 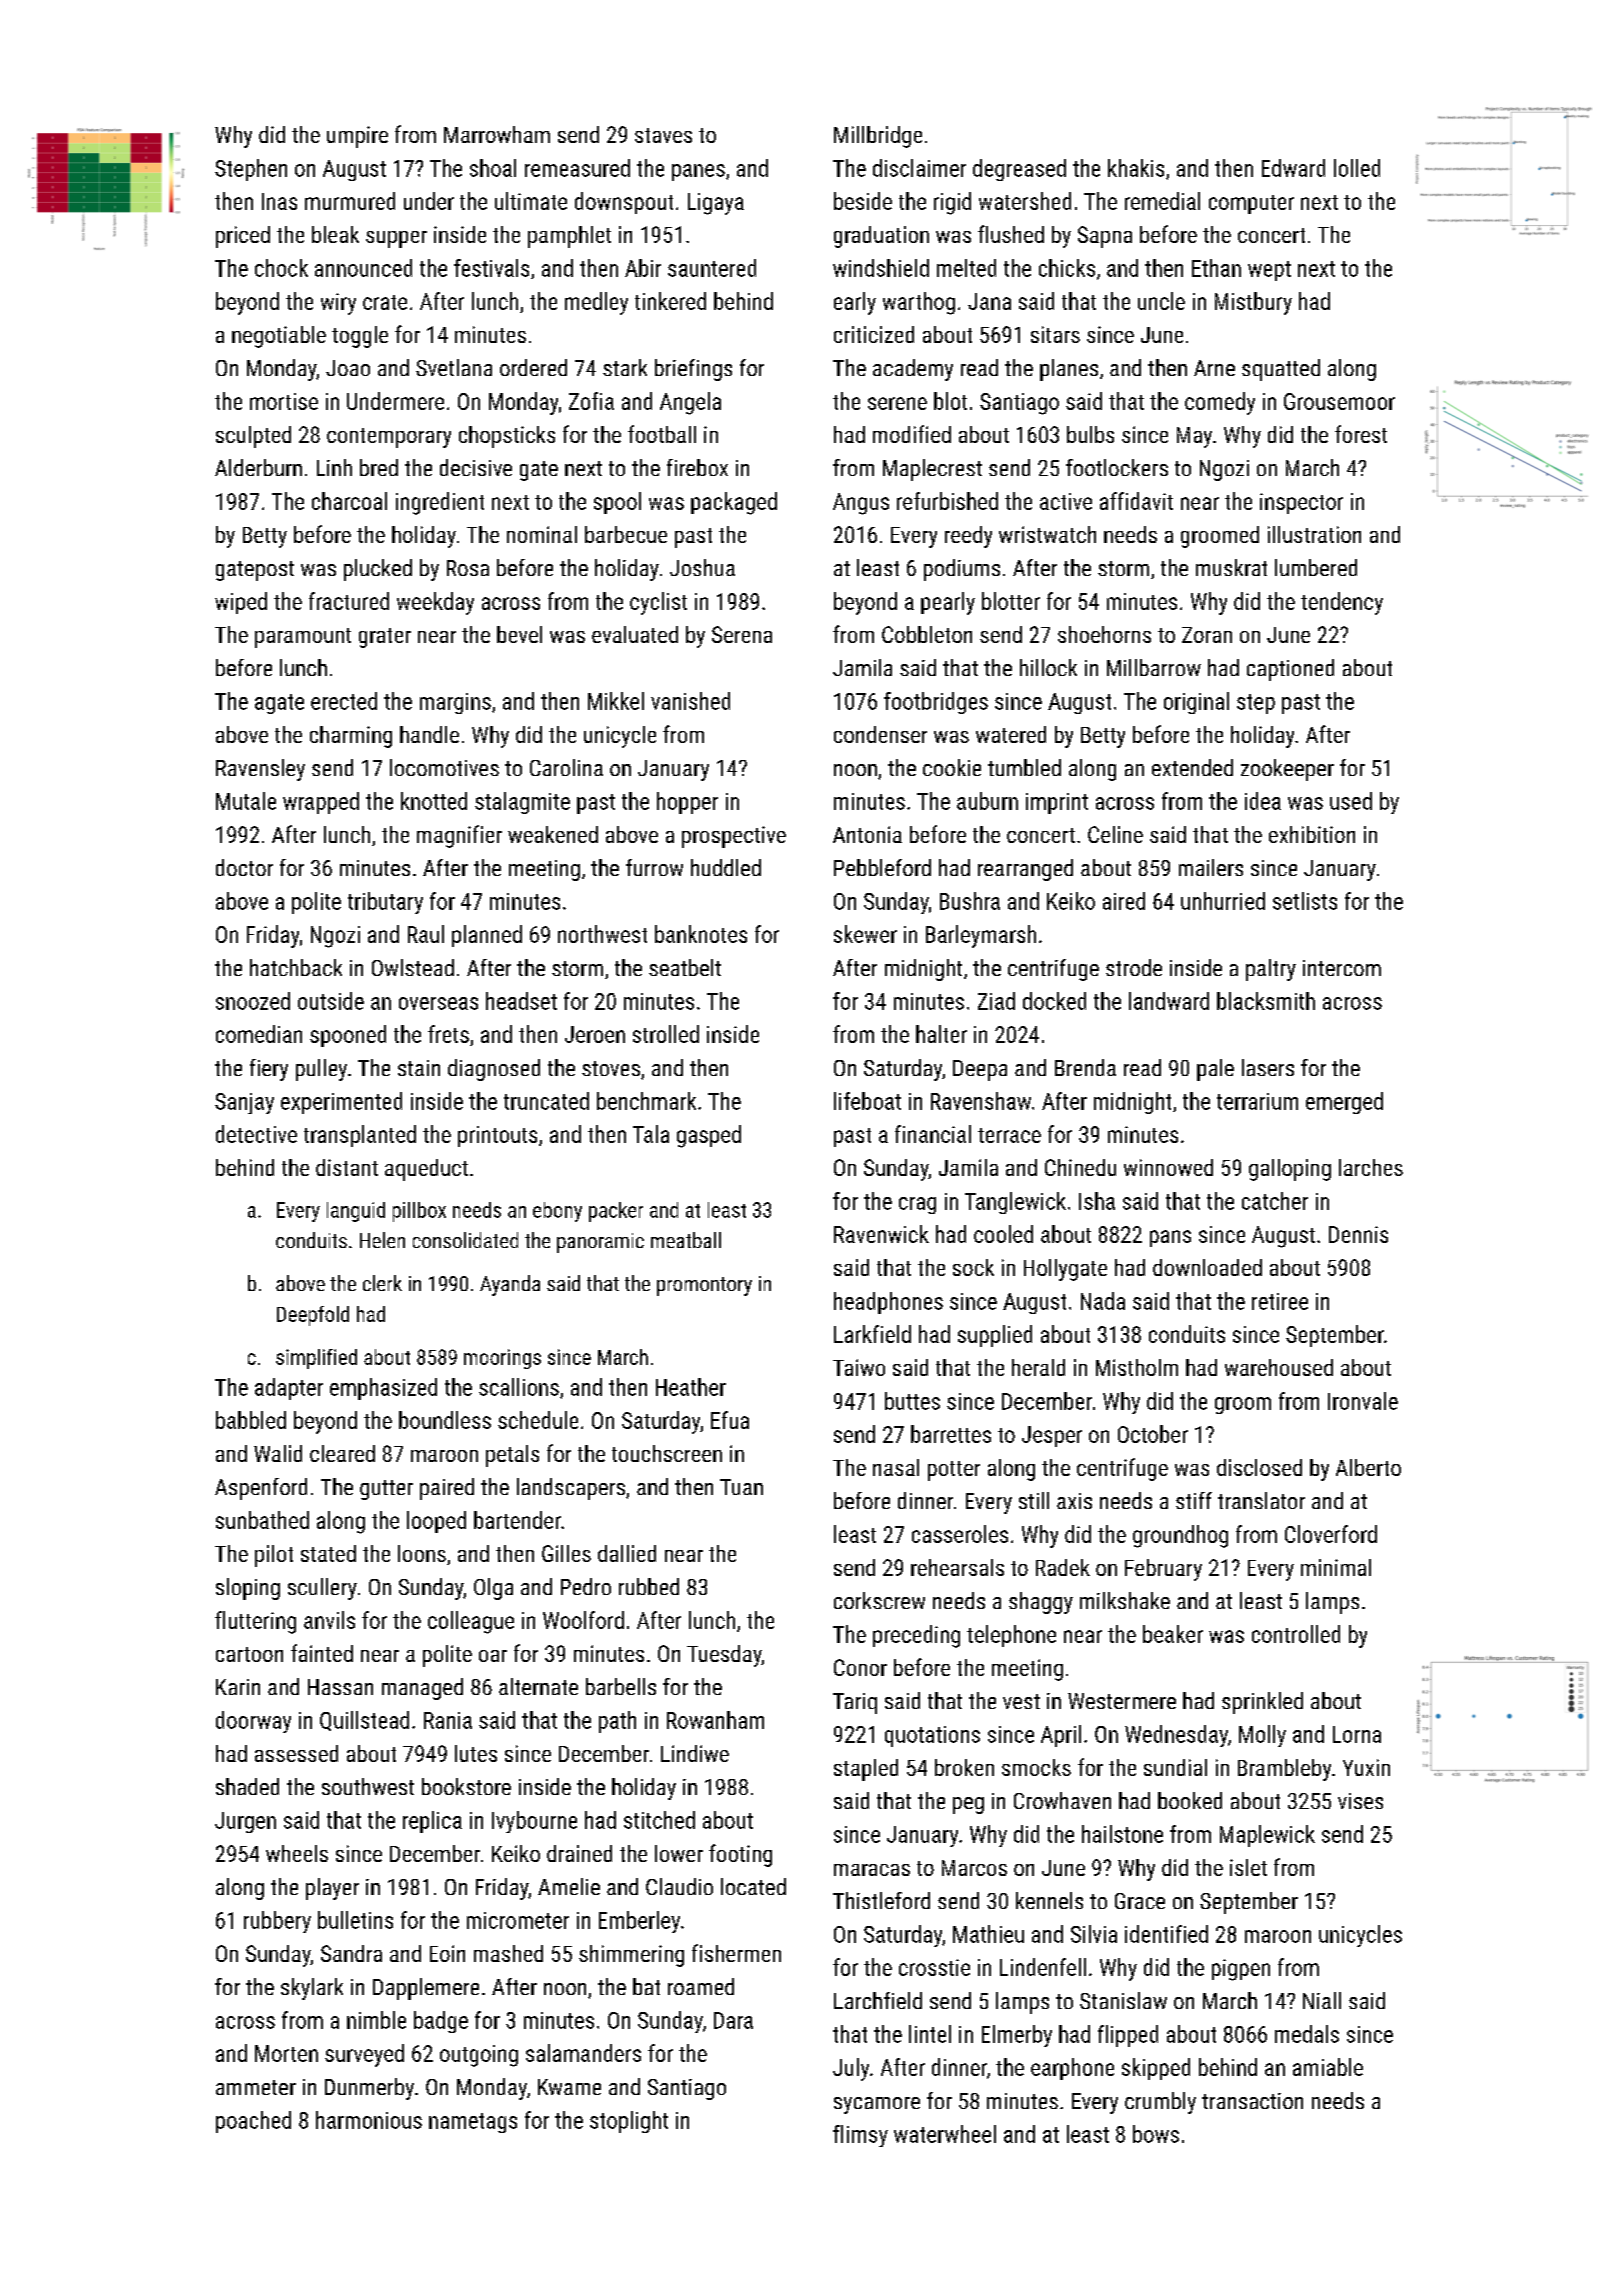 What do you see at coordinates (602, 934) in the screenshot?
I see `northwest` at bounding box center [602, 934].
